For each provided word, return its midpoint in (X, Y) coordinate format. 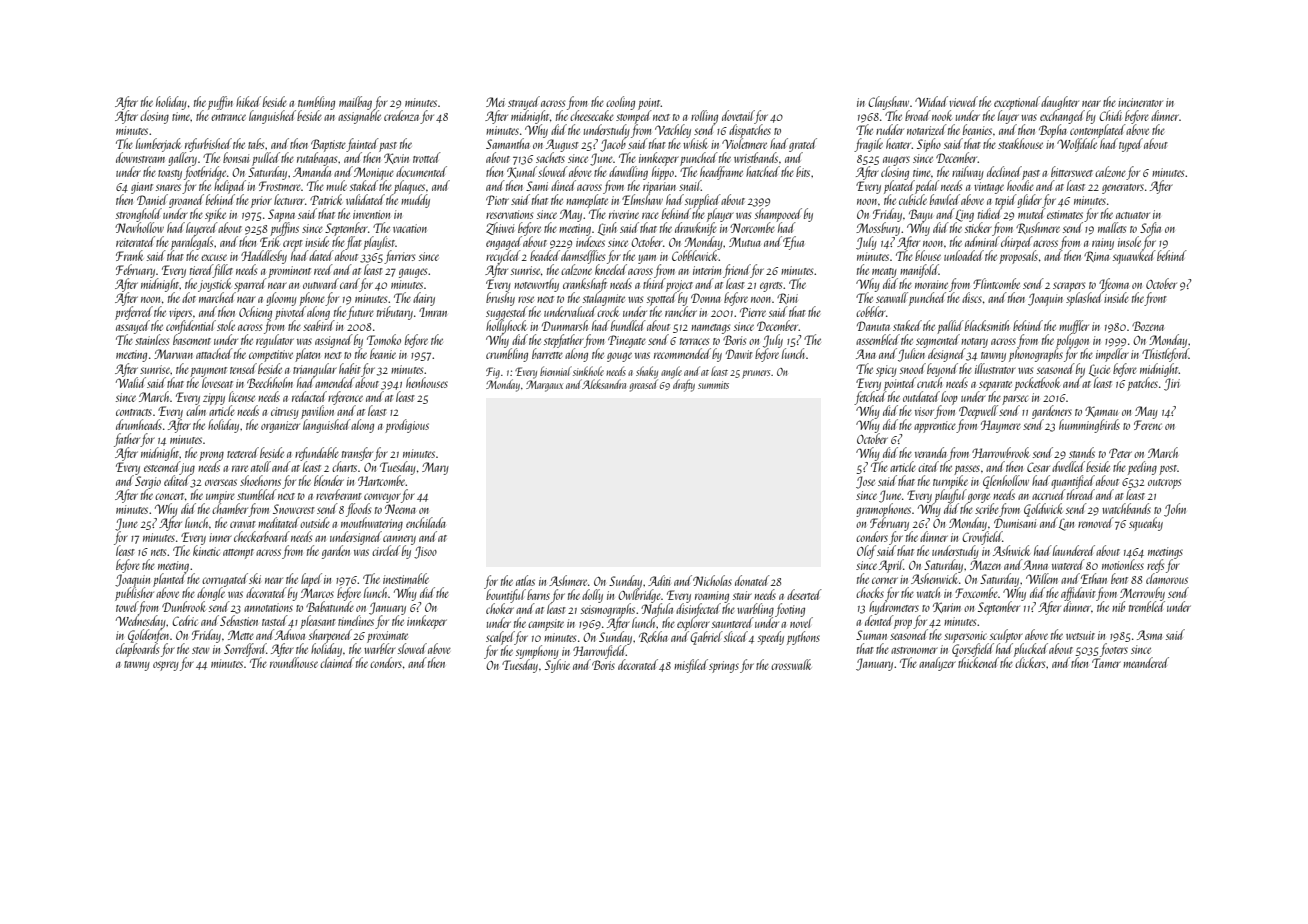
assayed (132, 327)
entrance (228, 117)
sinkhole (588, 371)
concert (169, 496)
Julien (911, 355)
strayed (524, 103)
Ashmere (568, 580)
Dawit (739, 354)
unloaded (964, 255)
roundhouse (294, 662)
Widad (931, 101)
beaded (545, 255)
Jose (865, 482)
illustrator (995, 368)
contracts (134, 412)
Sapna (281, 216)
